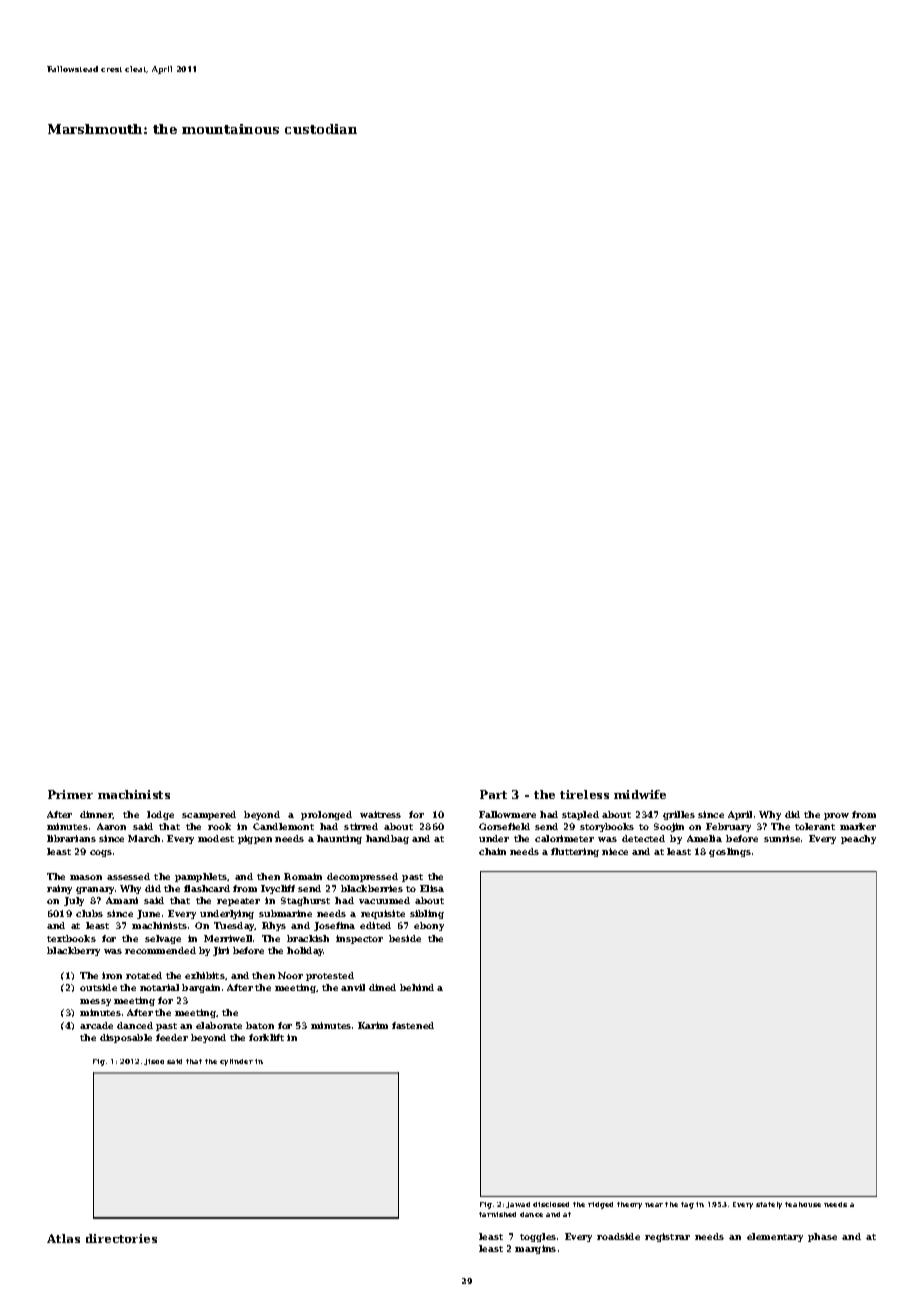  Describe the element at coordinates (154, 1062) in the document. I see `Jisoo` at that location.
